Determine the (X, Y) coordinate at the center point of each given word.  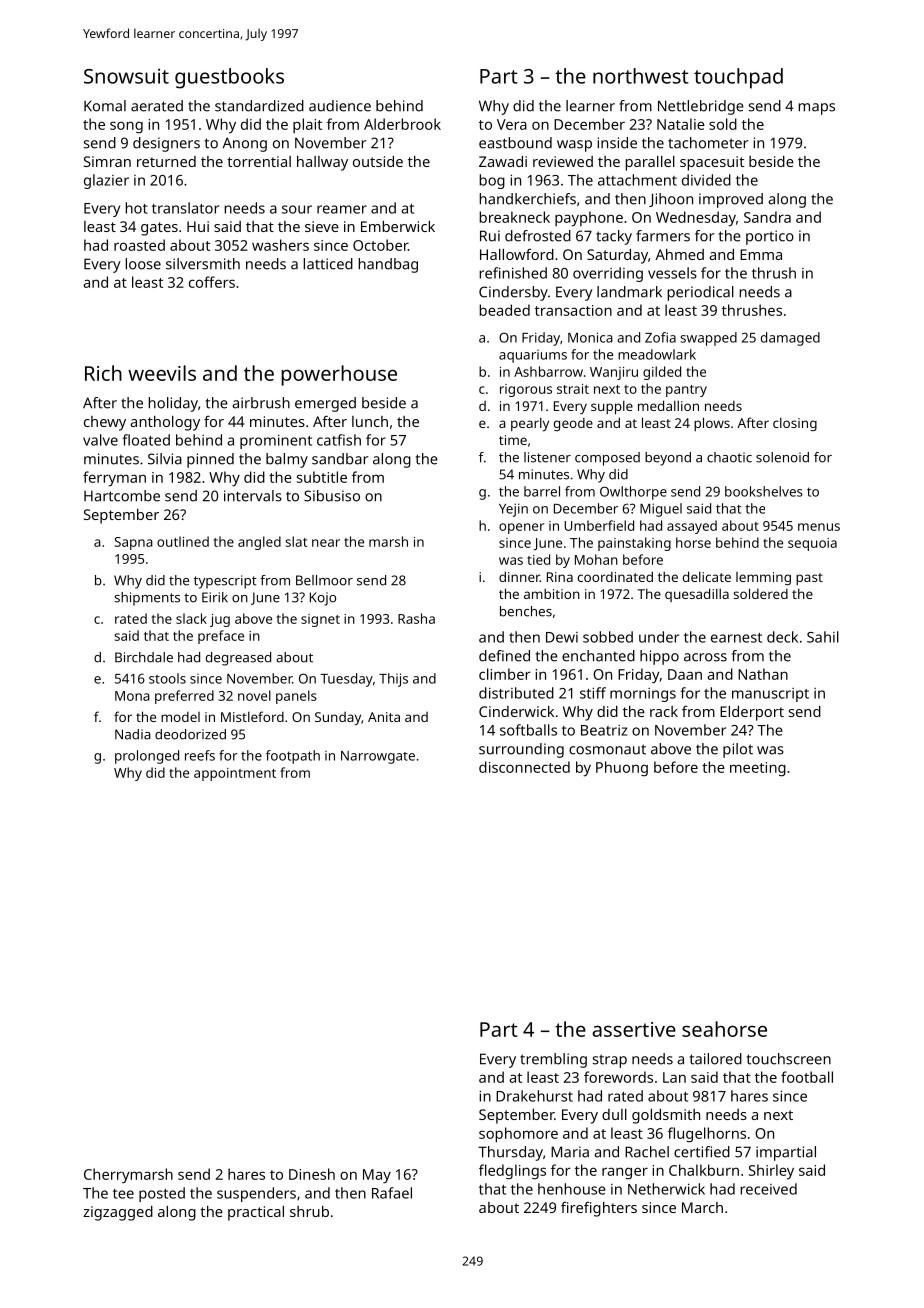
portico (770, 237)
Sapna (134, 543)
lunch (370, 421)
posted (162, 1194)
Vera (512, 124)
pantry (686, 391)
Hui (198, 226)
